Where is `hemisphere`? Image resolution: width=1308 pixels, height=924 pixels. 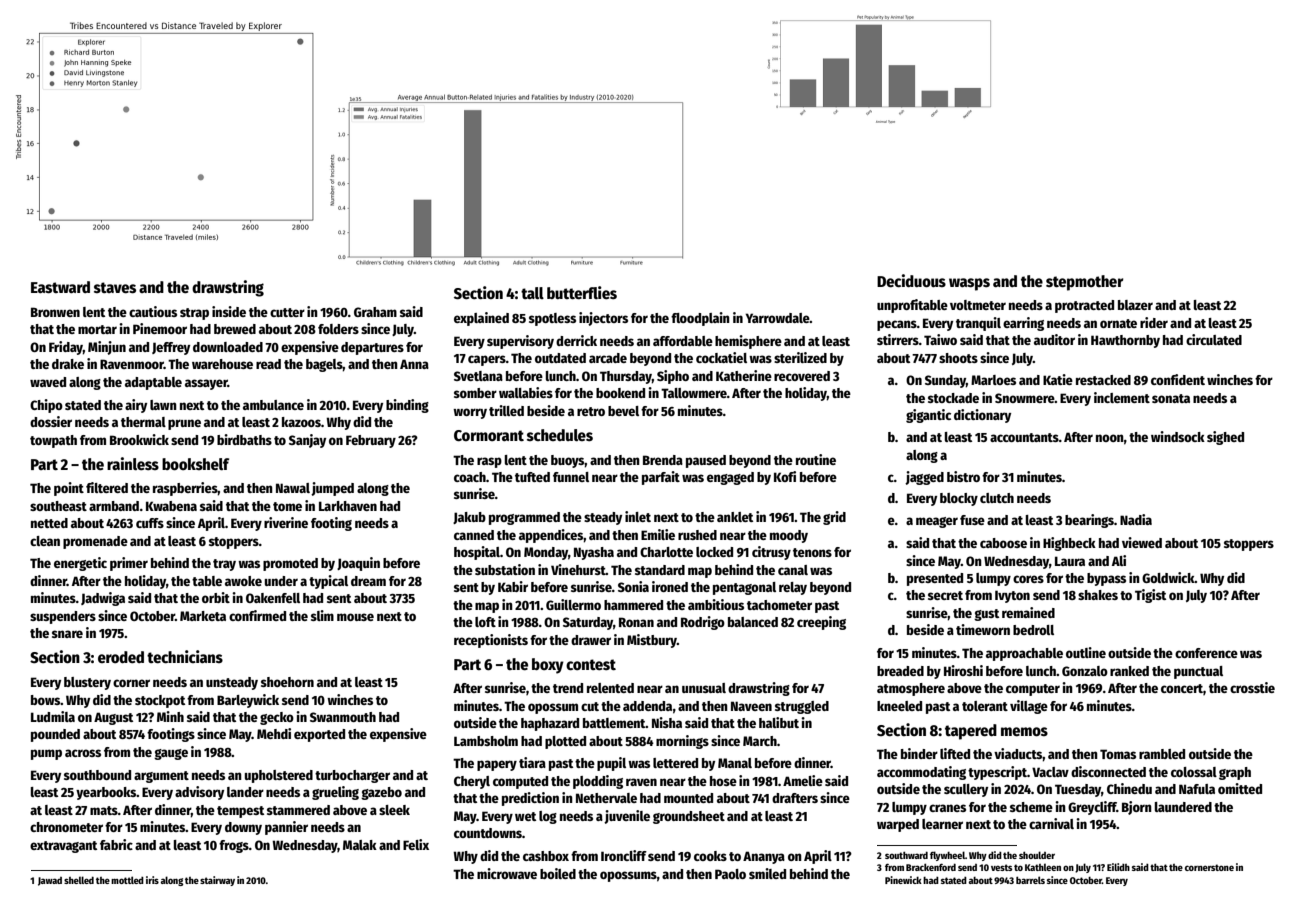 hemisphere is located at coordinates (748, 342).
